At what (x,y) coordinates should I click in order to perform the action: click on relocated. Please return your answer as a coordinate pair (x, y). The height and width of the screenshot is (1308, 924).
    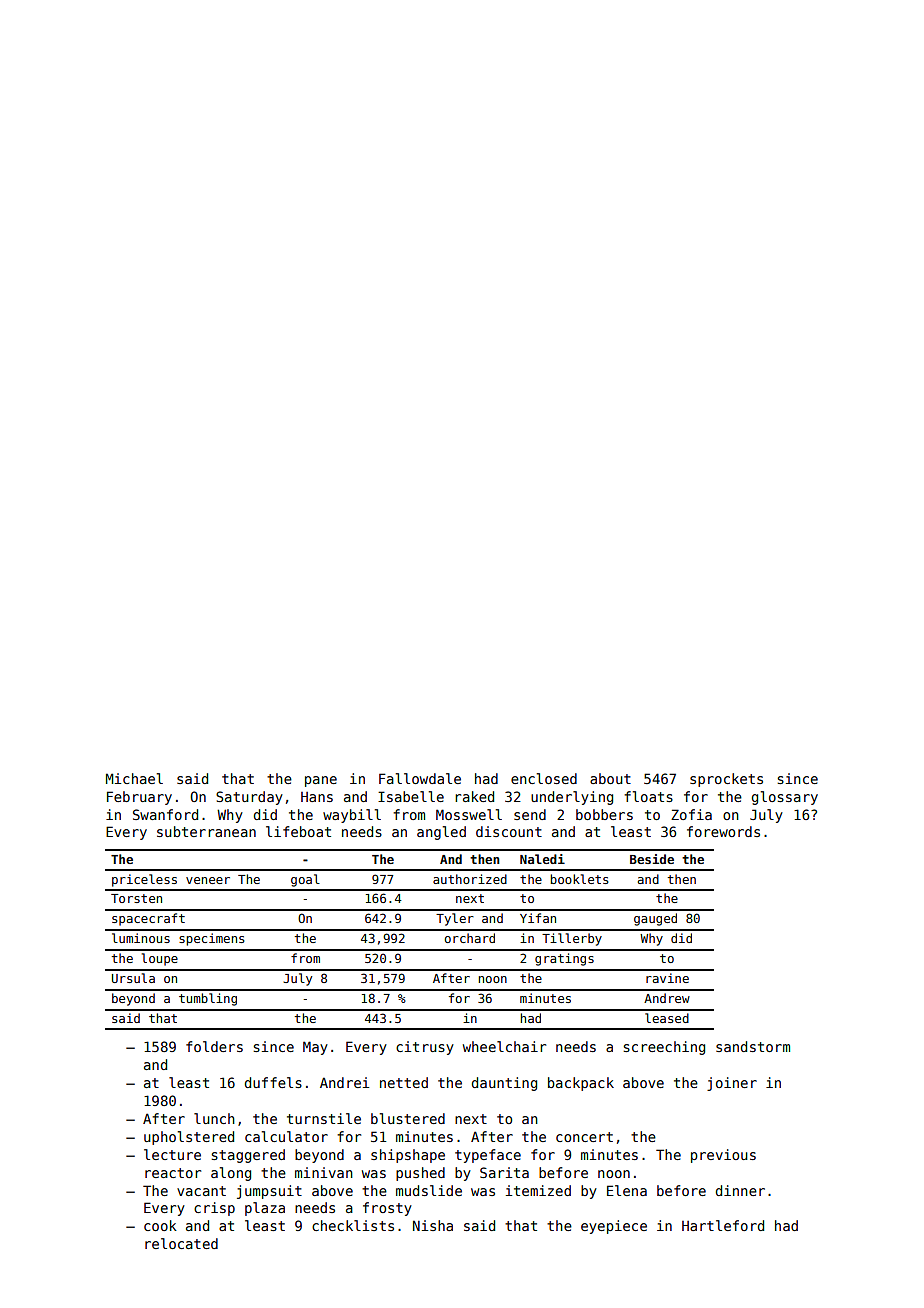
    Looking at the image, I should click on (181, 1243).
